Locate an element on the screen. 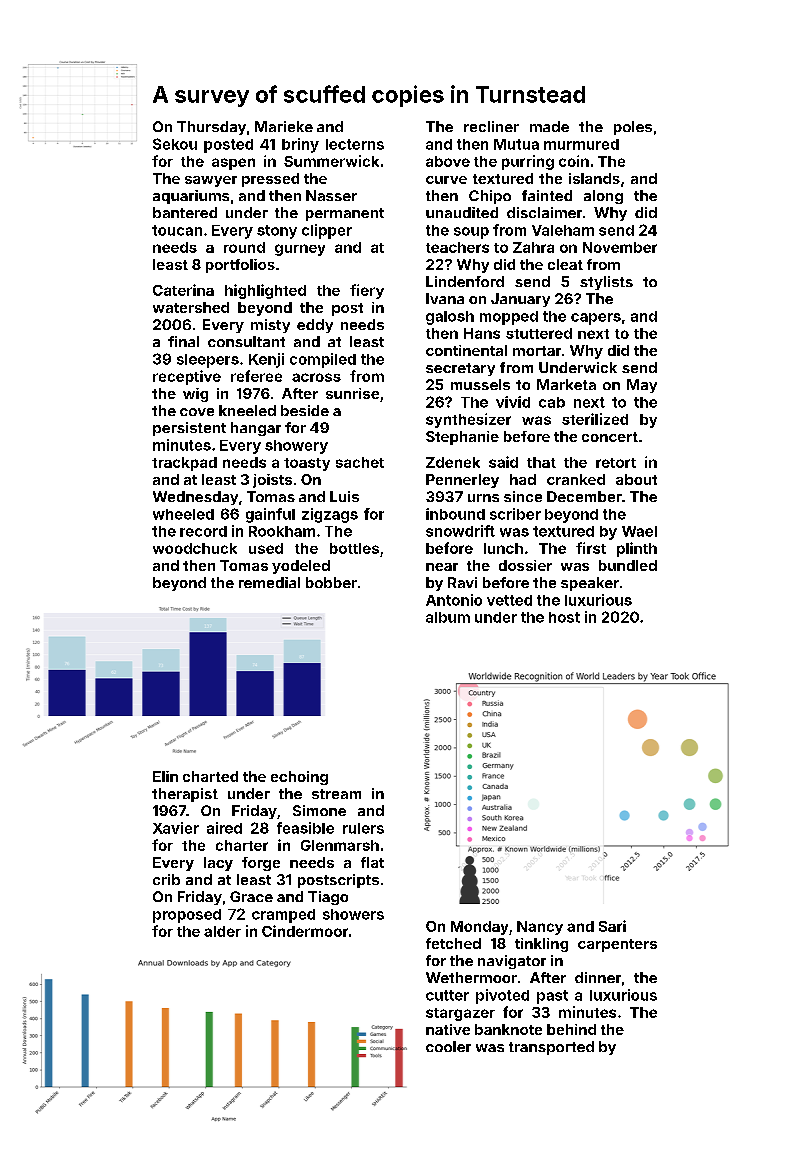 Image resolution: width=810 pixels, height=1149 pixels. recliner is located at coordinates (491, 126).
